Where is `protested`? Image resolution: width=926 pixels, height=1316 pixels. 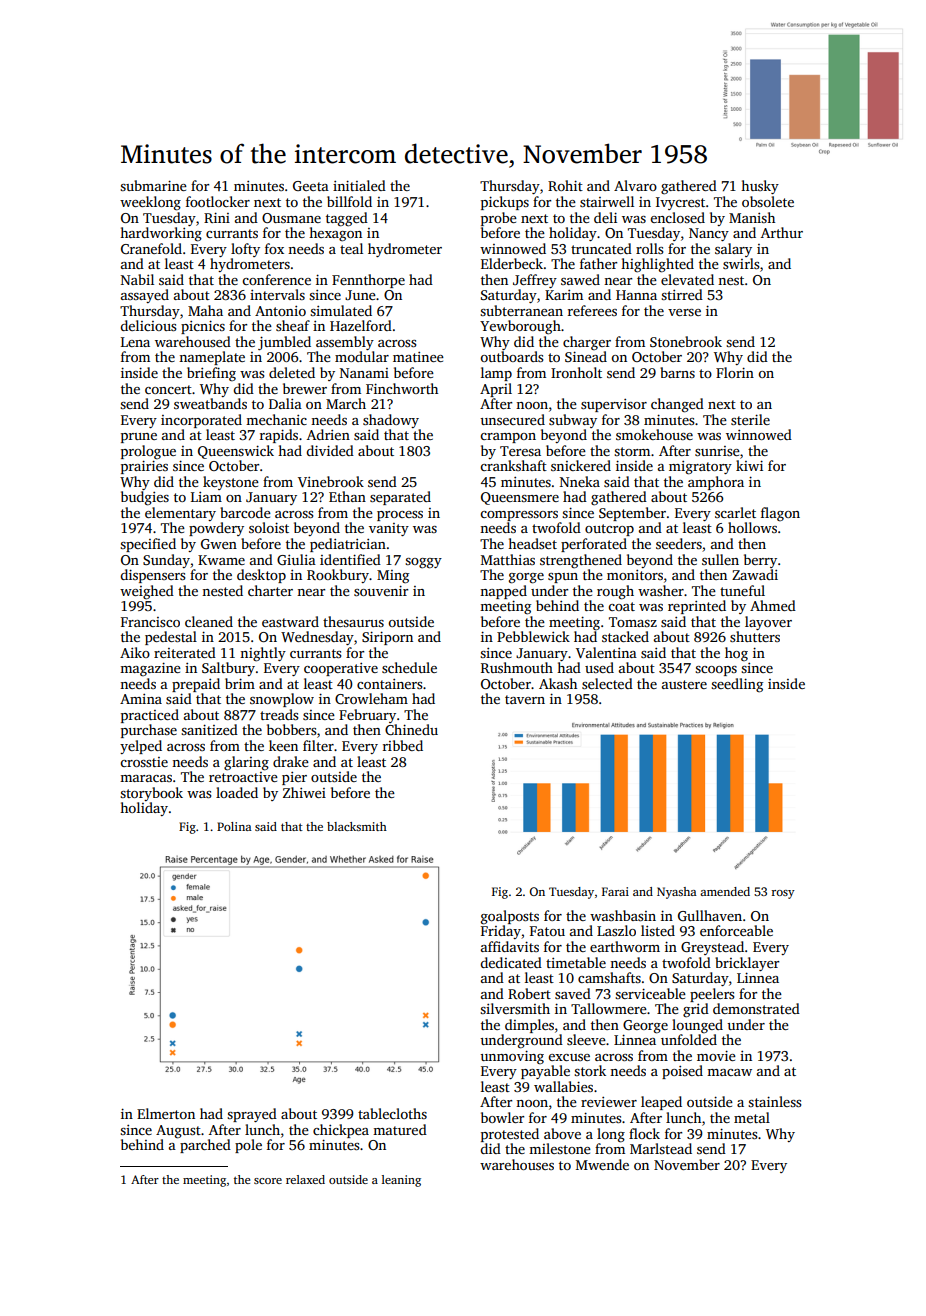 protested is located at coordinates (510, 1135).
